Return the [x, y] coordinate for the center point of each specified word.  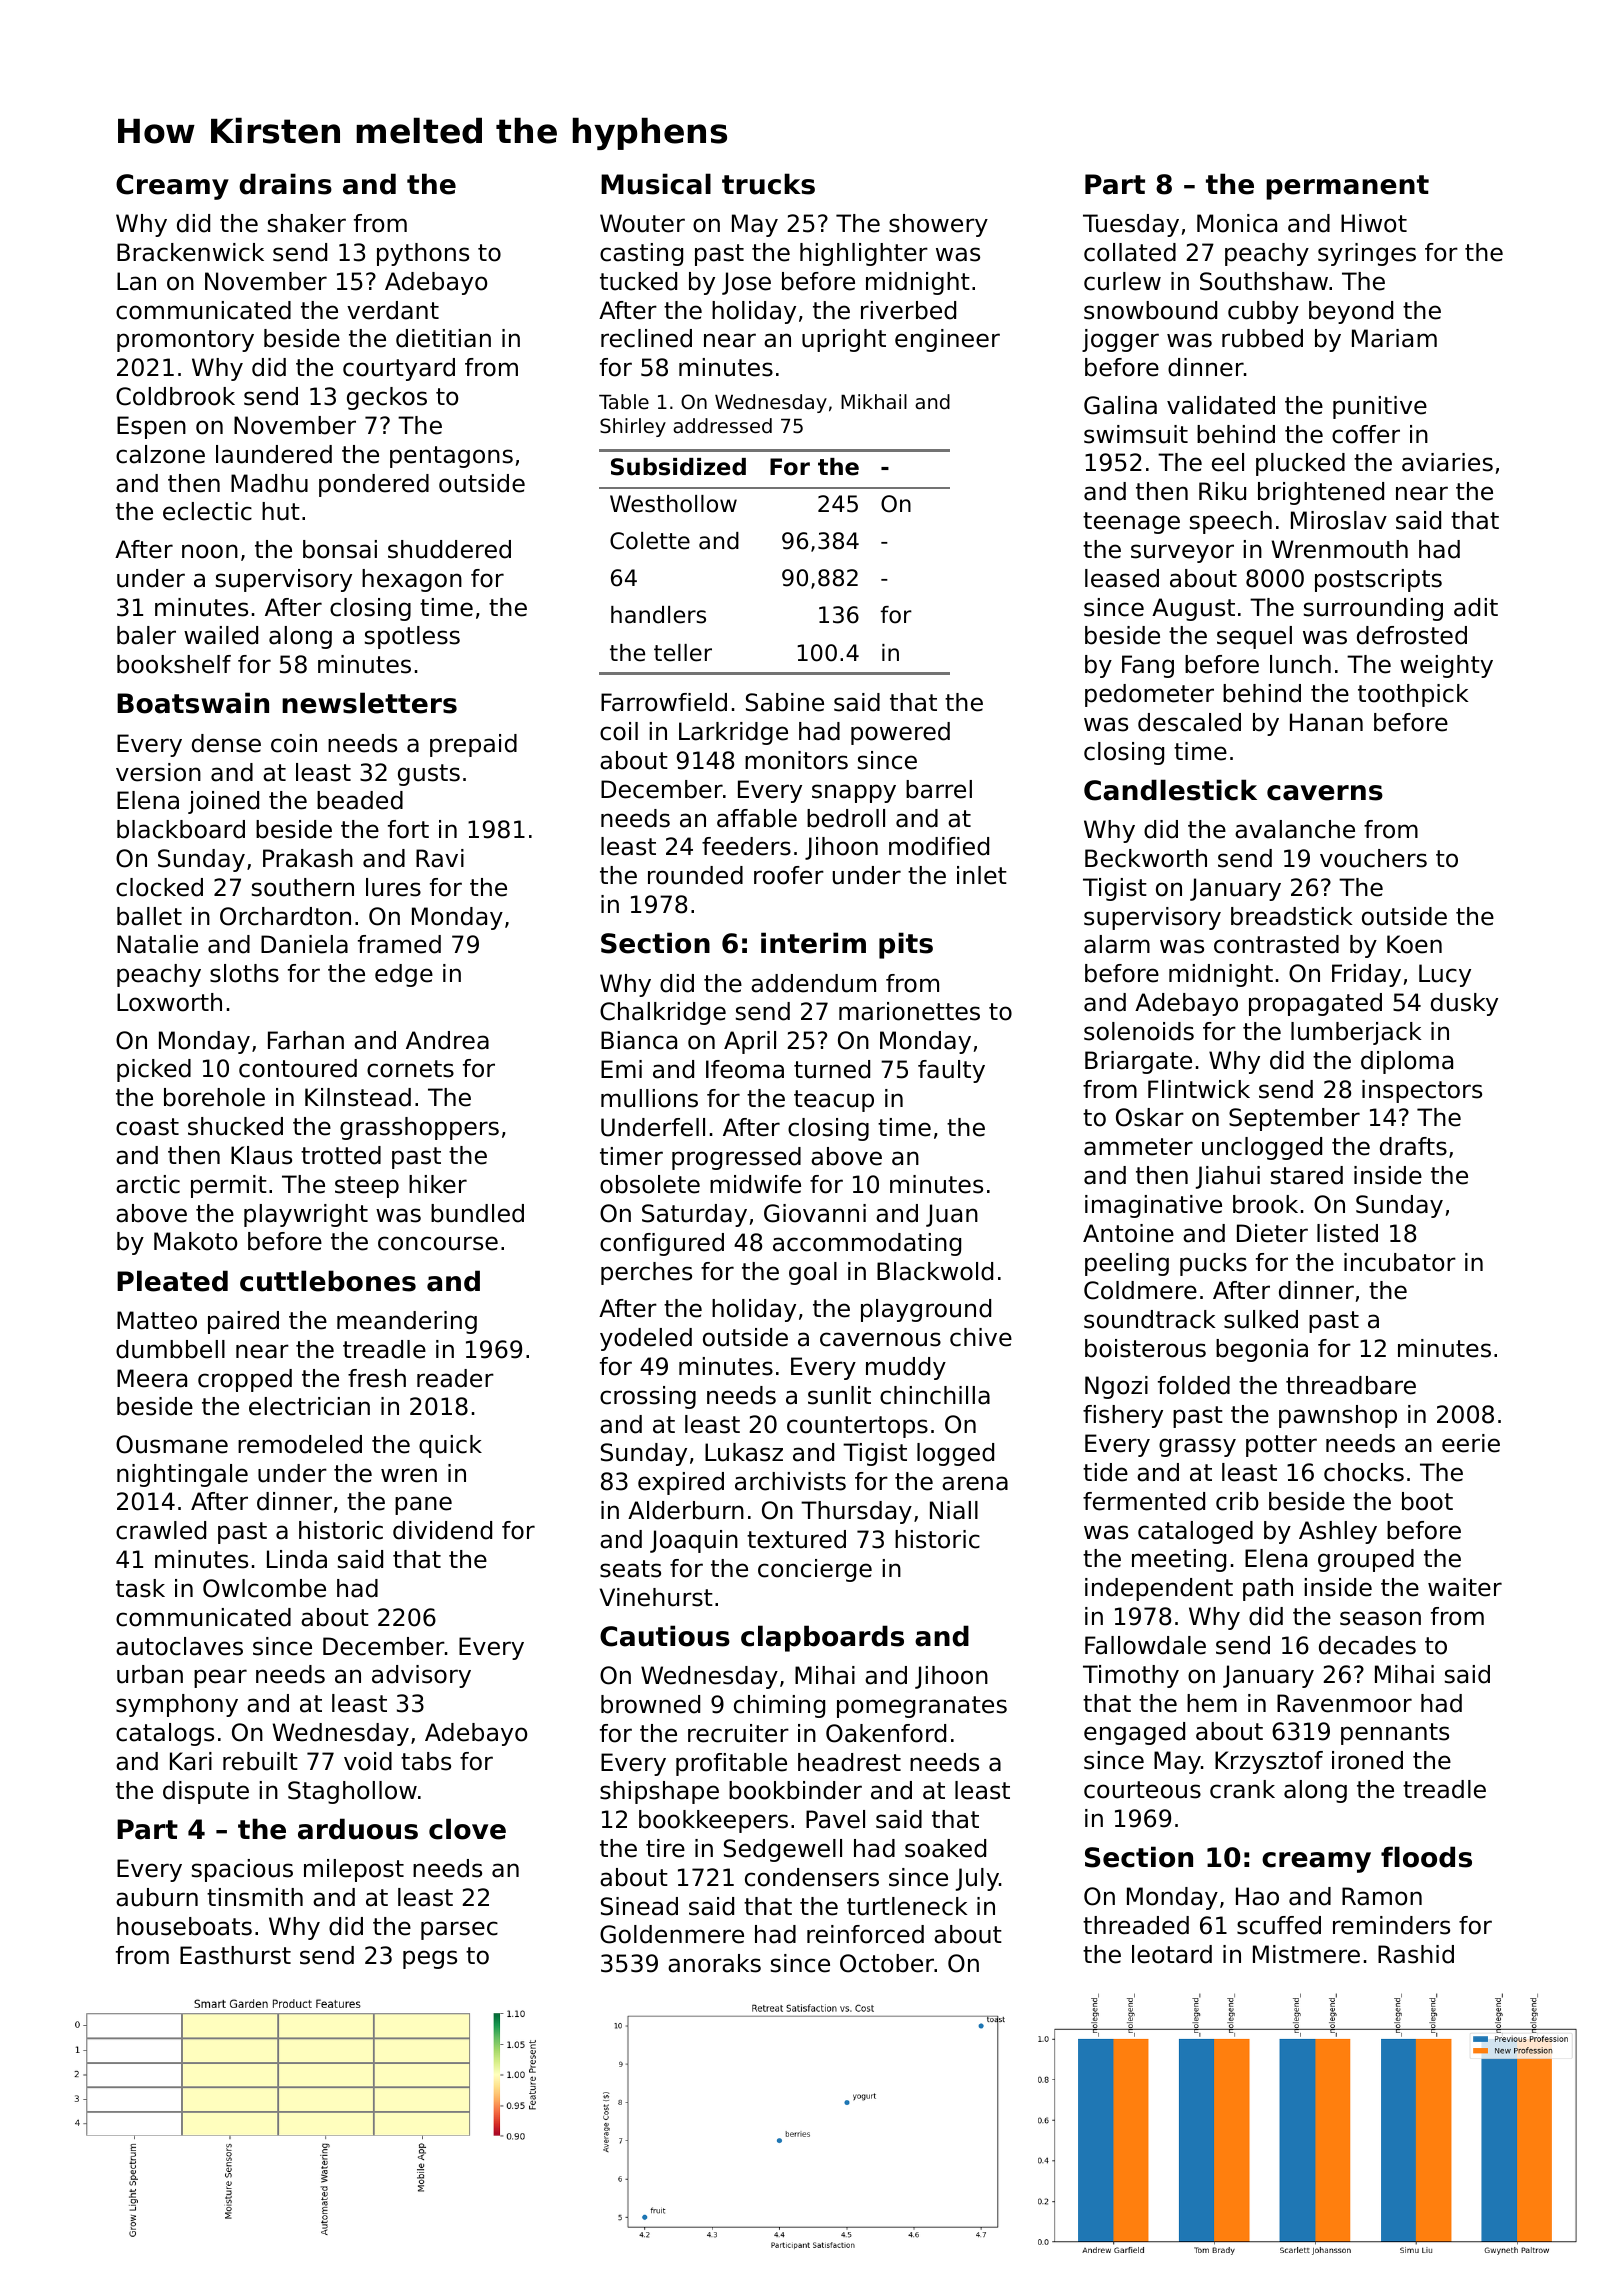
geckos [387, 398]
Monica [1237, 223]
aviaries [1447, 462]
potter [1281, 1446]
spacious [242, 1870]
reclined [646, 338]
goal [813, 1273]
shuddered [449, 549]
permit [229, 1186]
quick [450, 1446]
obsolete [650, 1184]
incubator [1400, 1262]
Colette [650, 541]
